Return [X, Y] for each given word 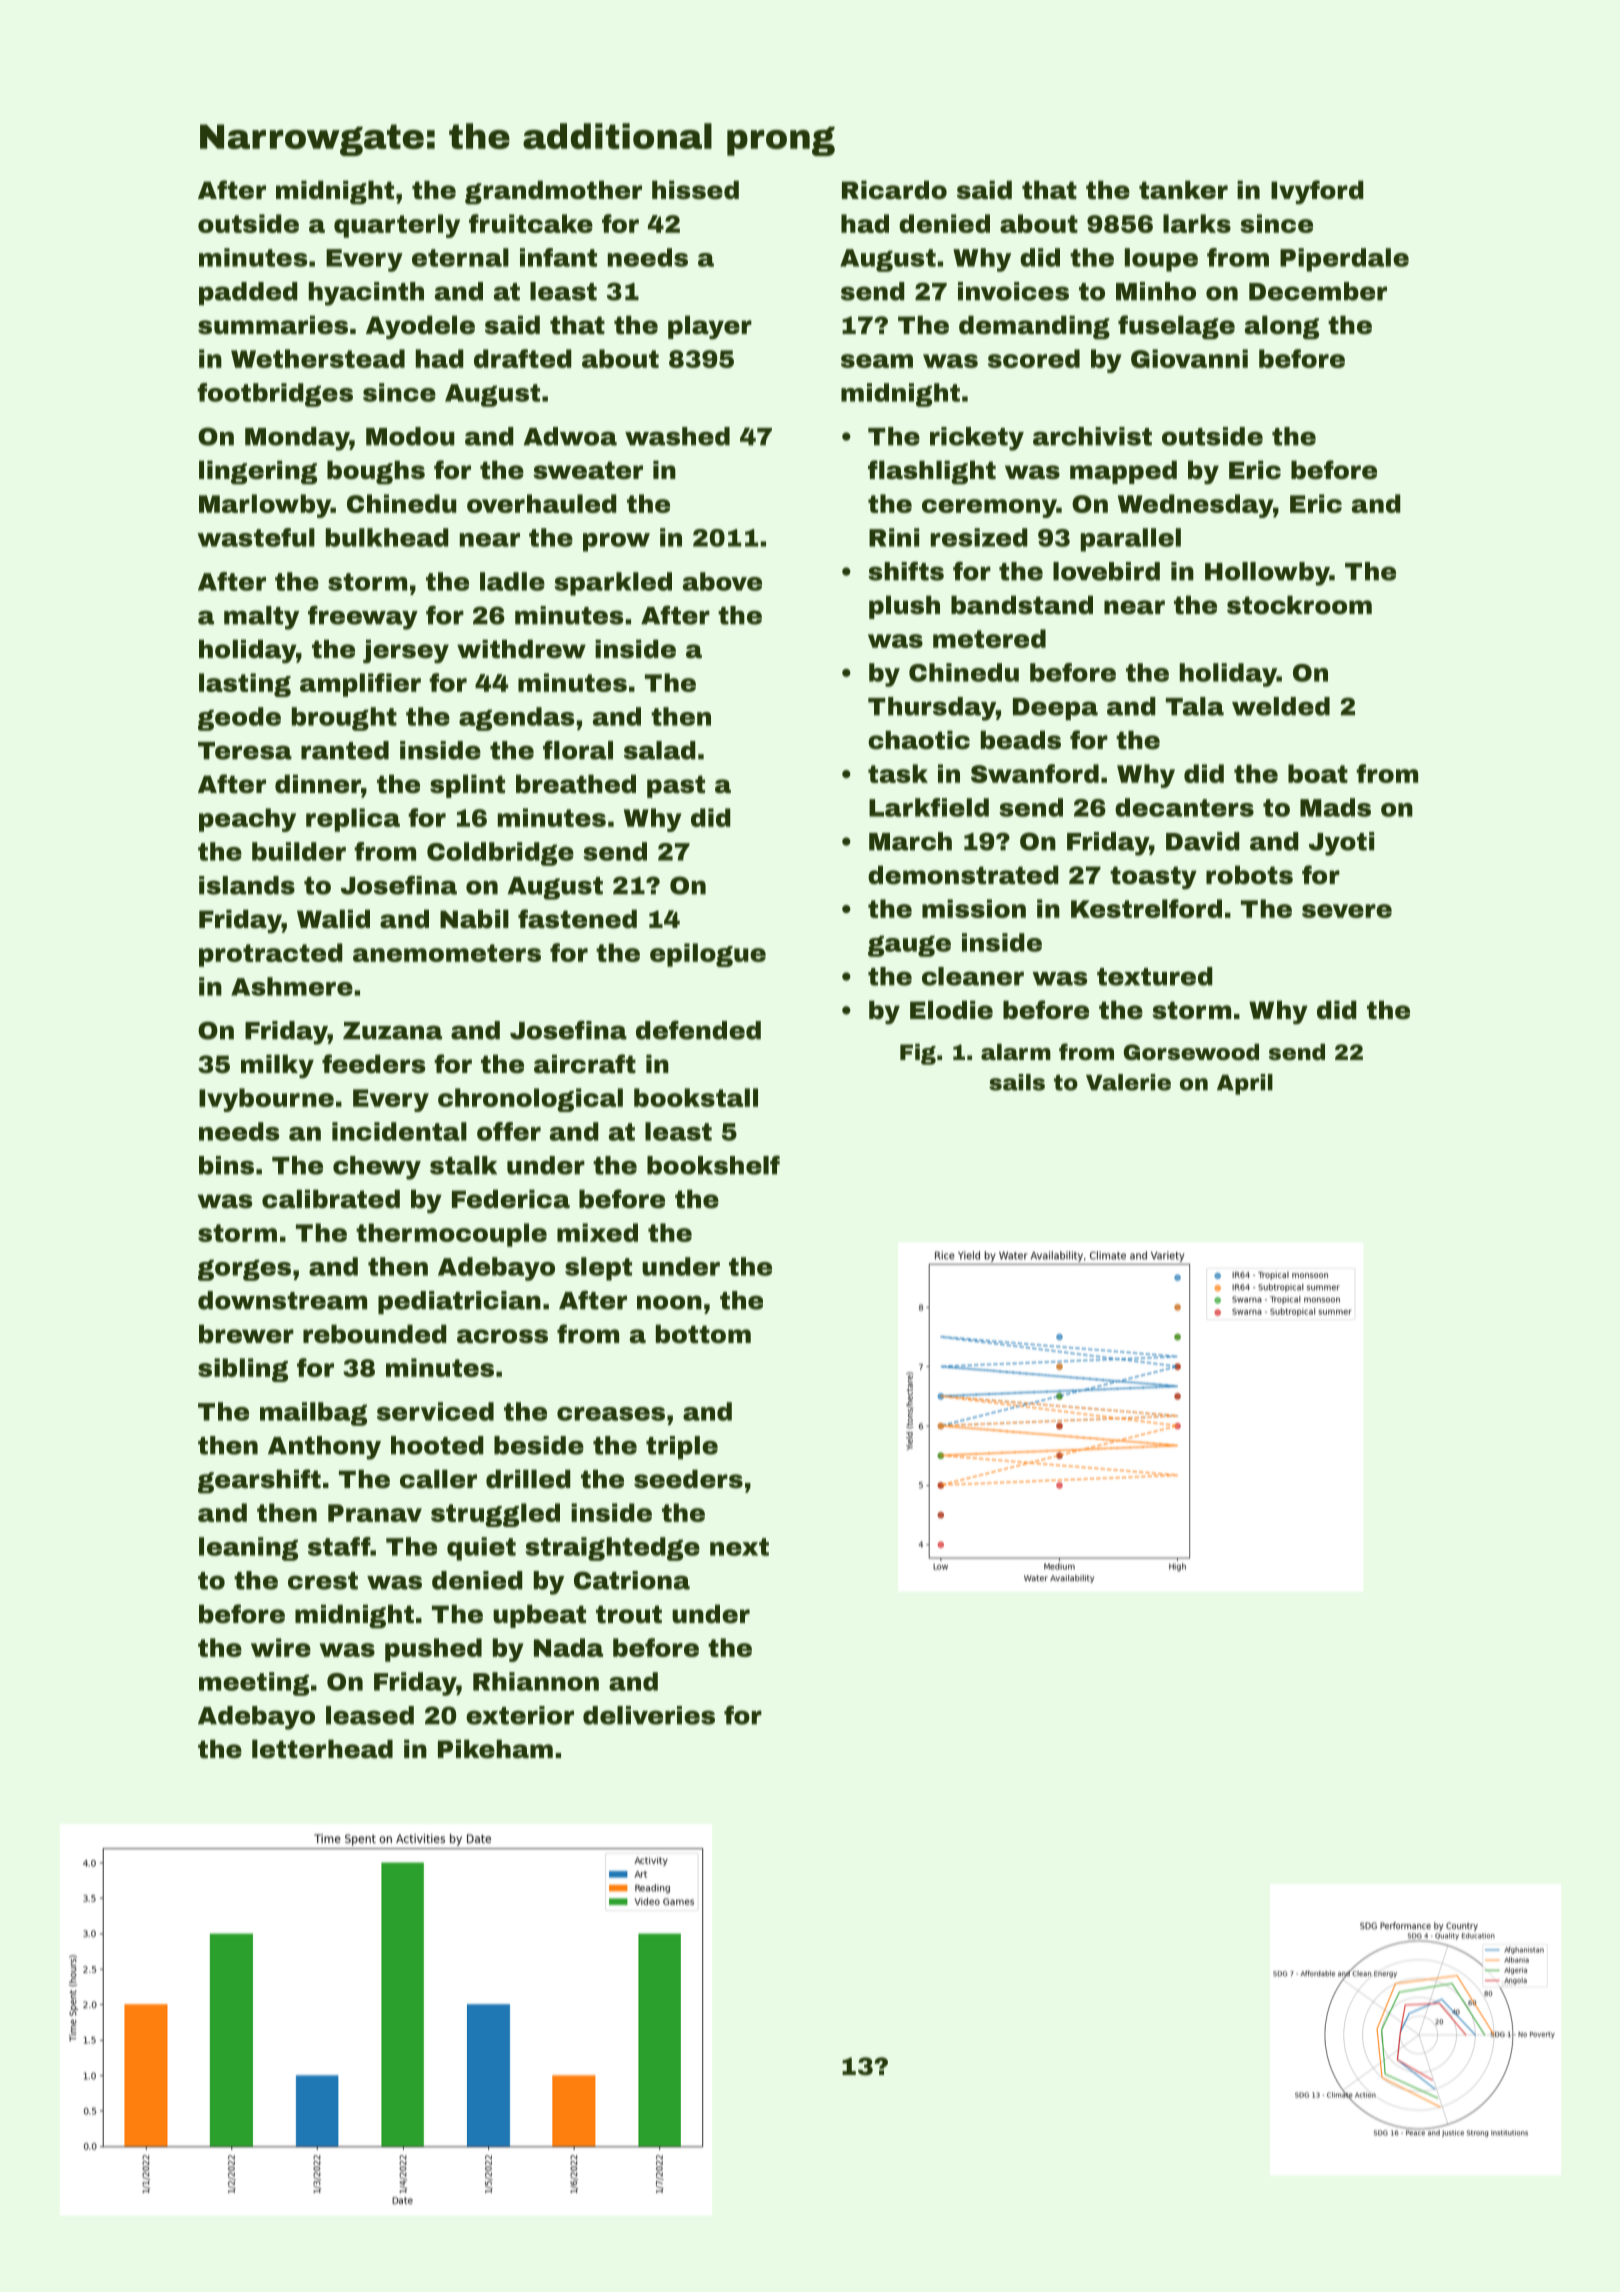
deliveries [649, 1715]
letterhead [322, 1749]
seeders [688, 1479]
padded [248, 293]
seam [877, 361]
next [739, 1547]
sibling [243, 1370]
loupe [1161, 260]
